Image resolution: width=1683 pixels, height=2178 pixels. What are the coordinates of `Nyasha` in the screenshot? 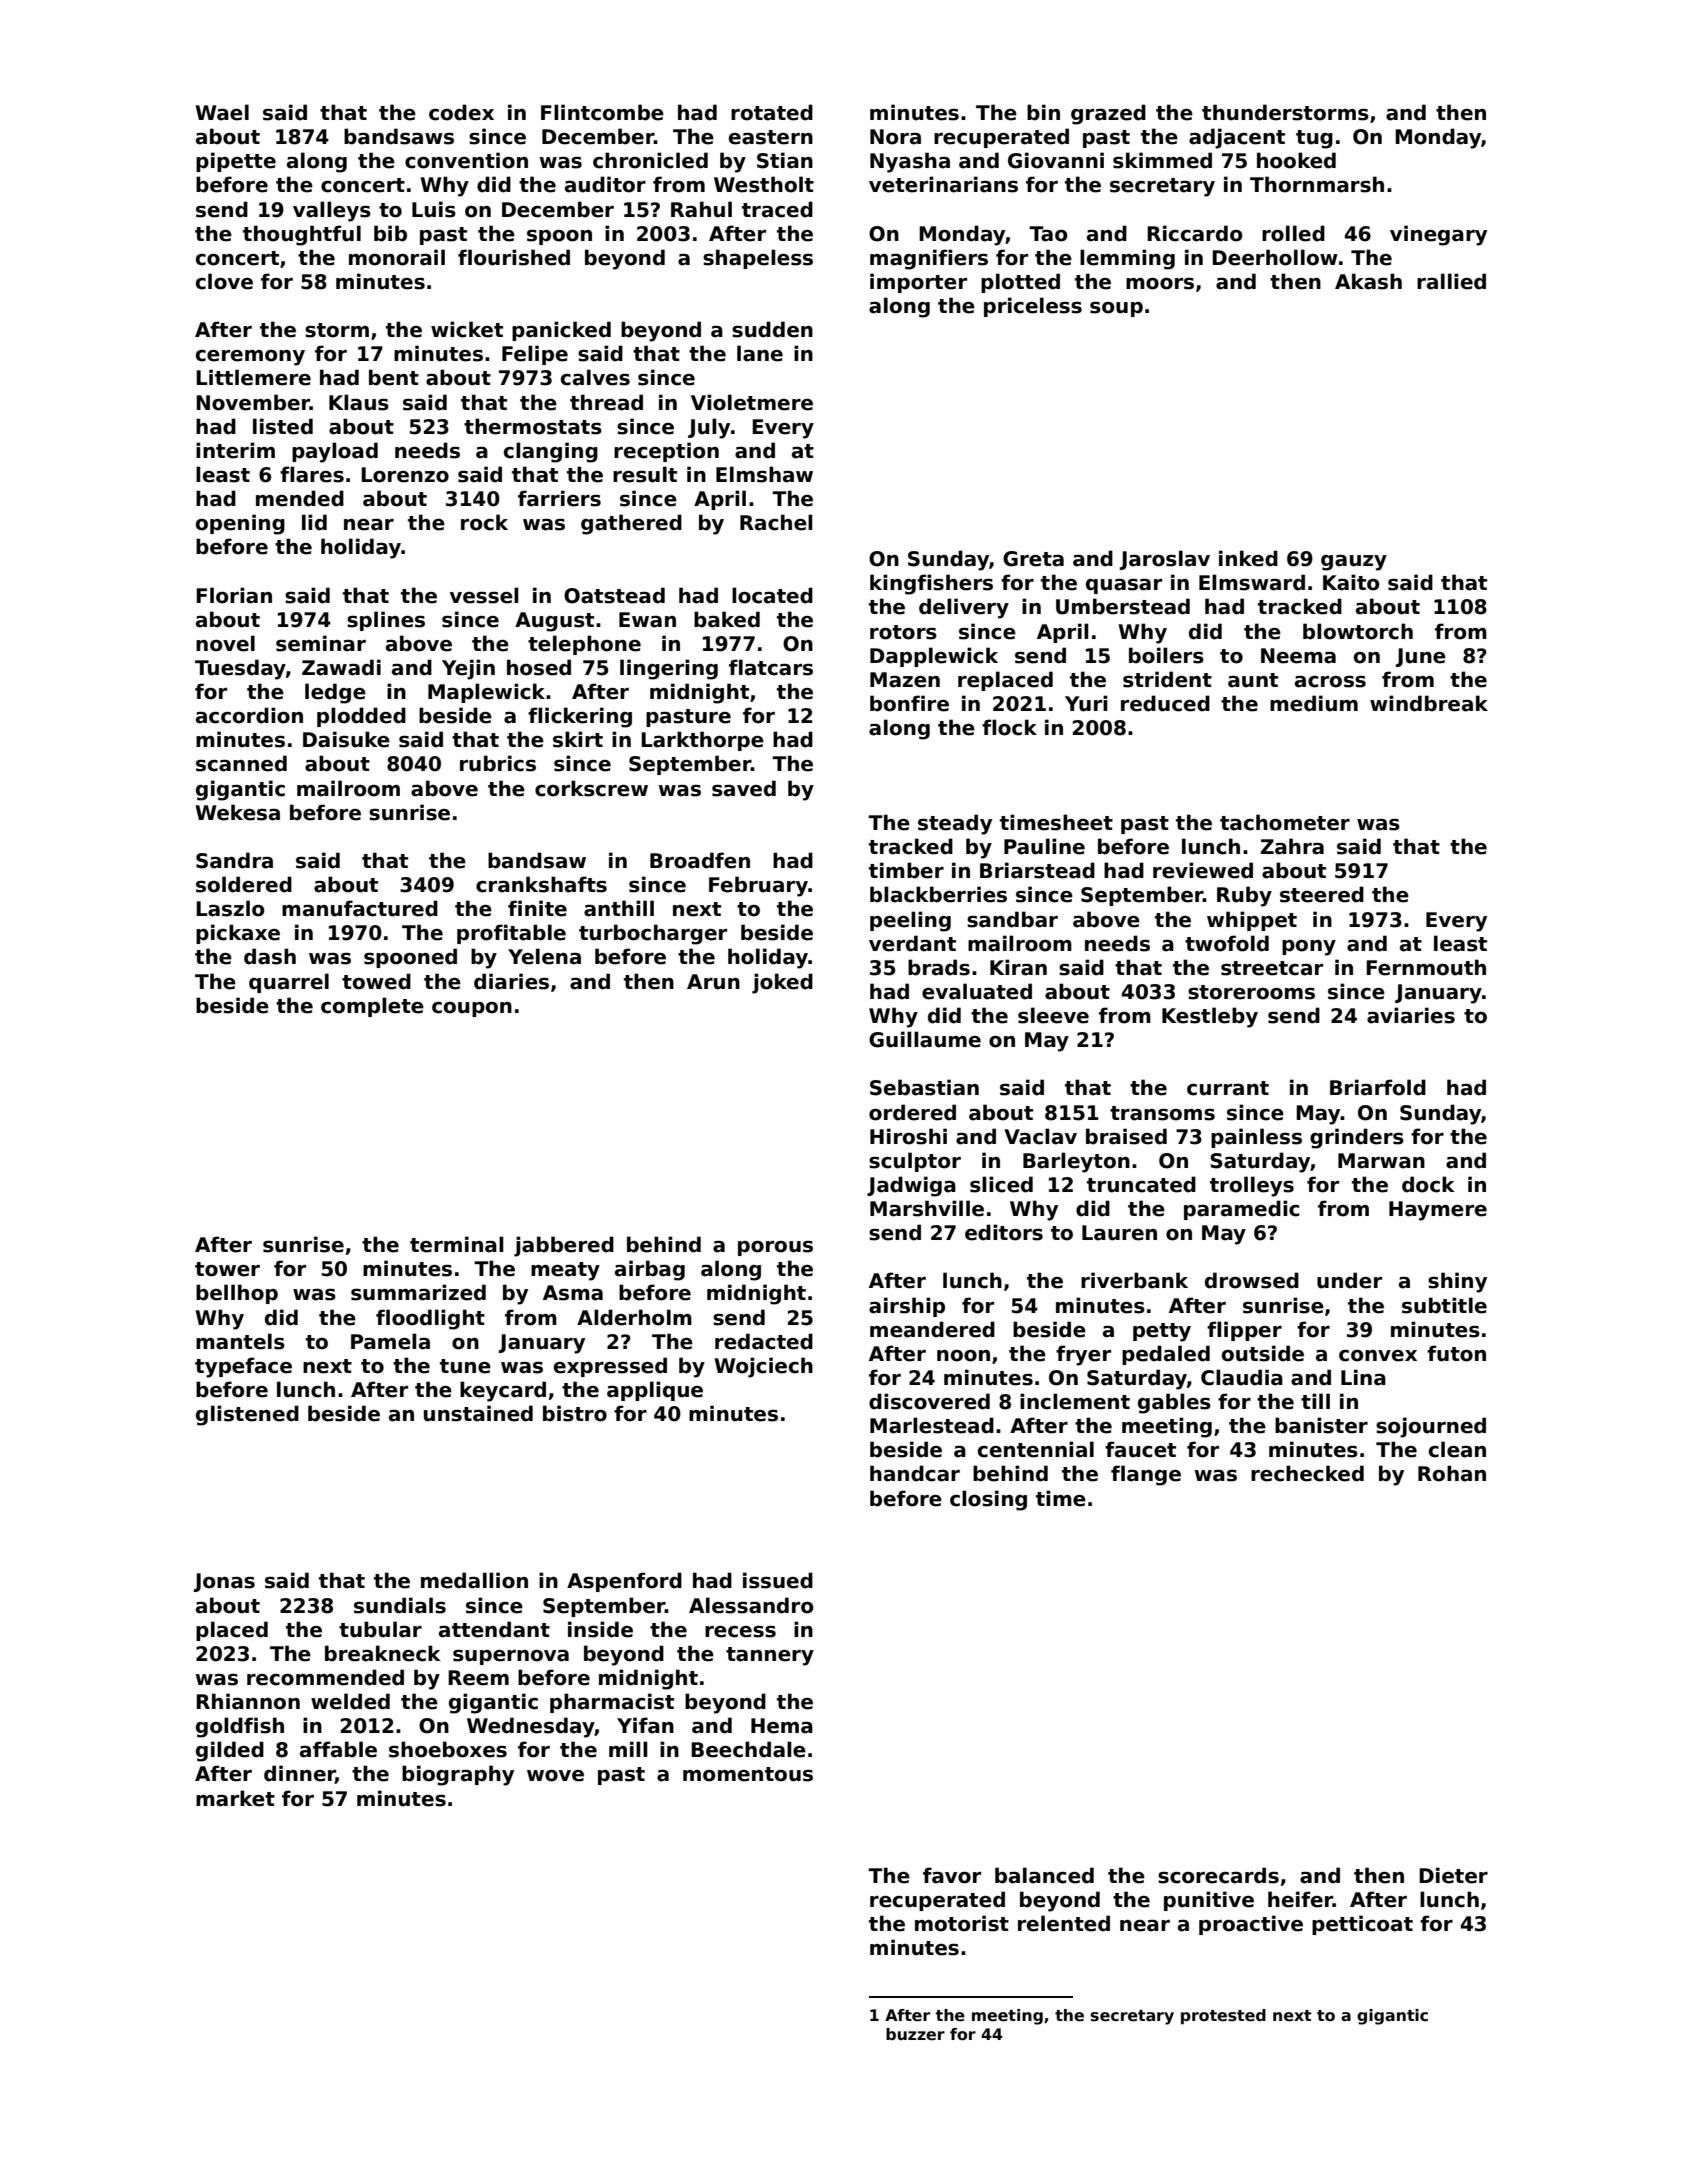 It's located at (910, 162).
